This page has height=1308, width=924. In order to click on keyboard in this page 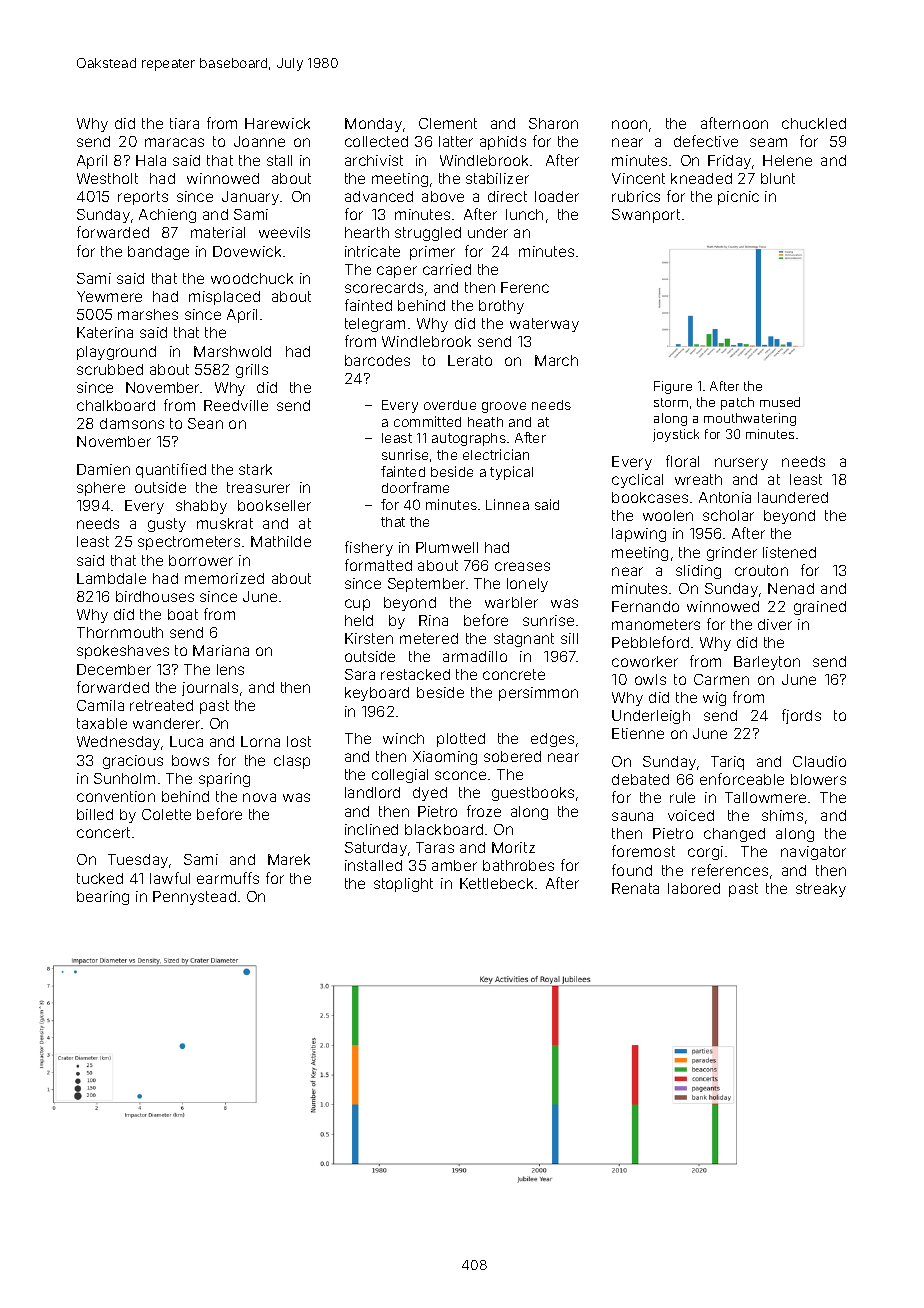, I will do `click(377, 694)`.
